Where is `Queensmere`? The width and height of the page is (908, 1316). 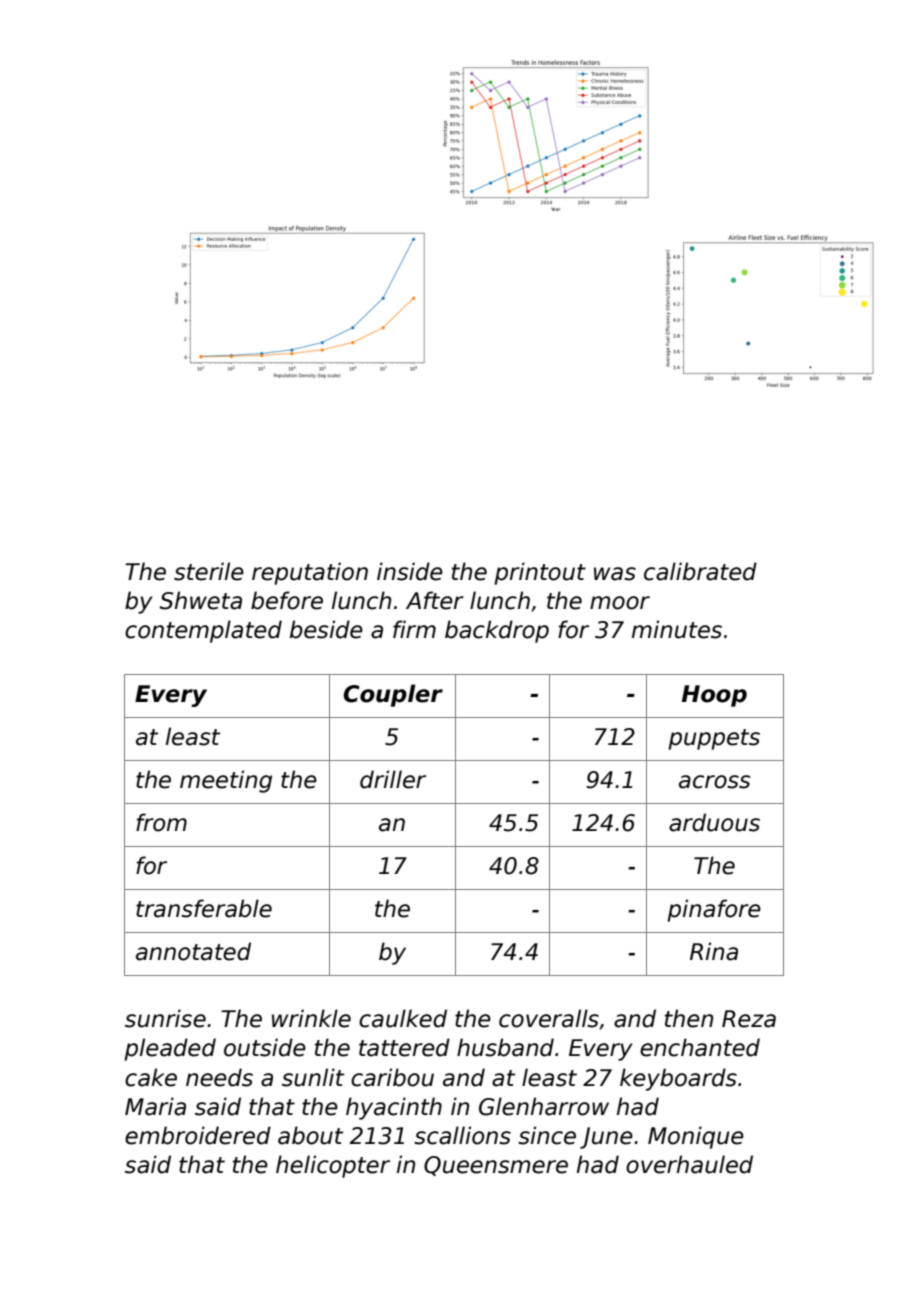
Queensmere is located at coordinates (496, 1166).
